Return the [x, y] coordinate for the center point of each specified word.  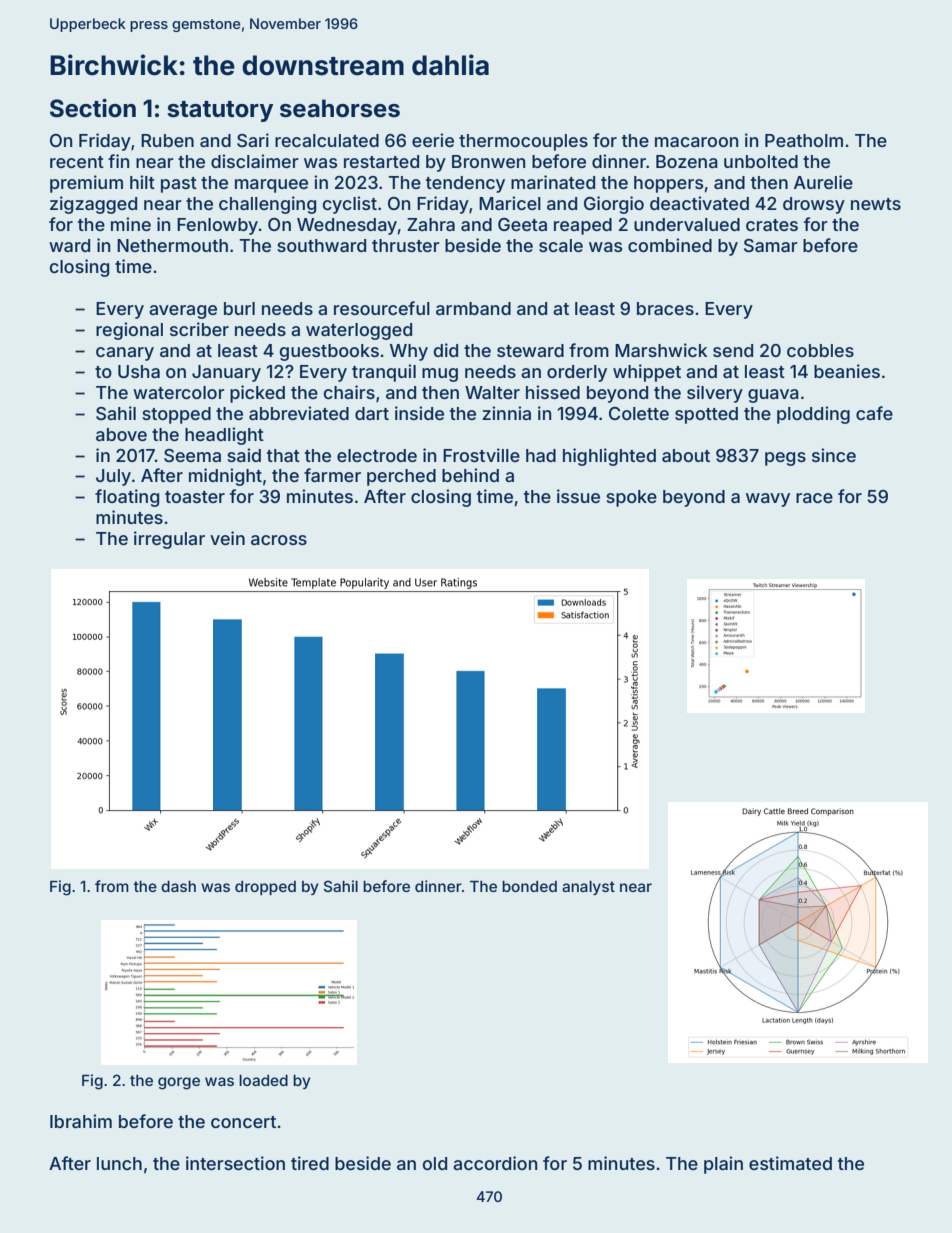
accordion [495, 1163]
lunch [119, 1163]
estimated [790, 1163]
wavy [768, 500]
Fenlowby [218, 226]
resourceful [382, 308]
